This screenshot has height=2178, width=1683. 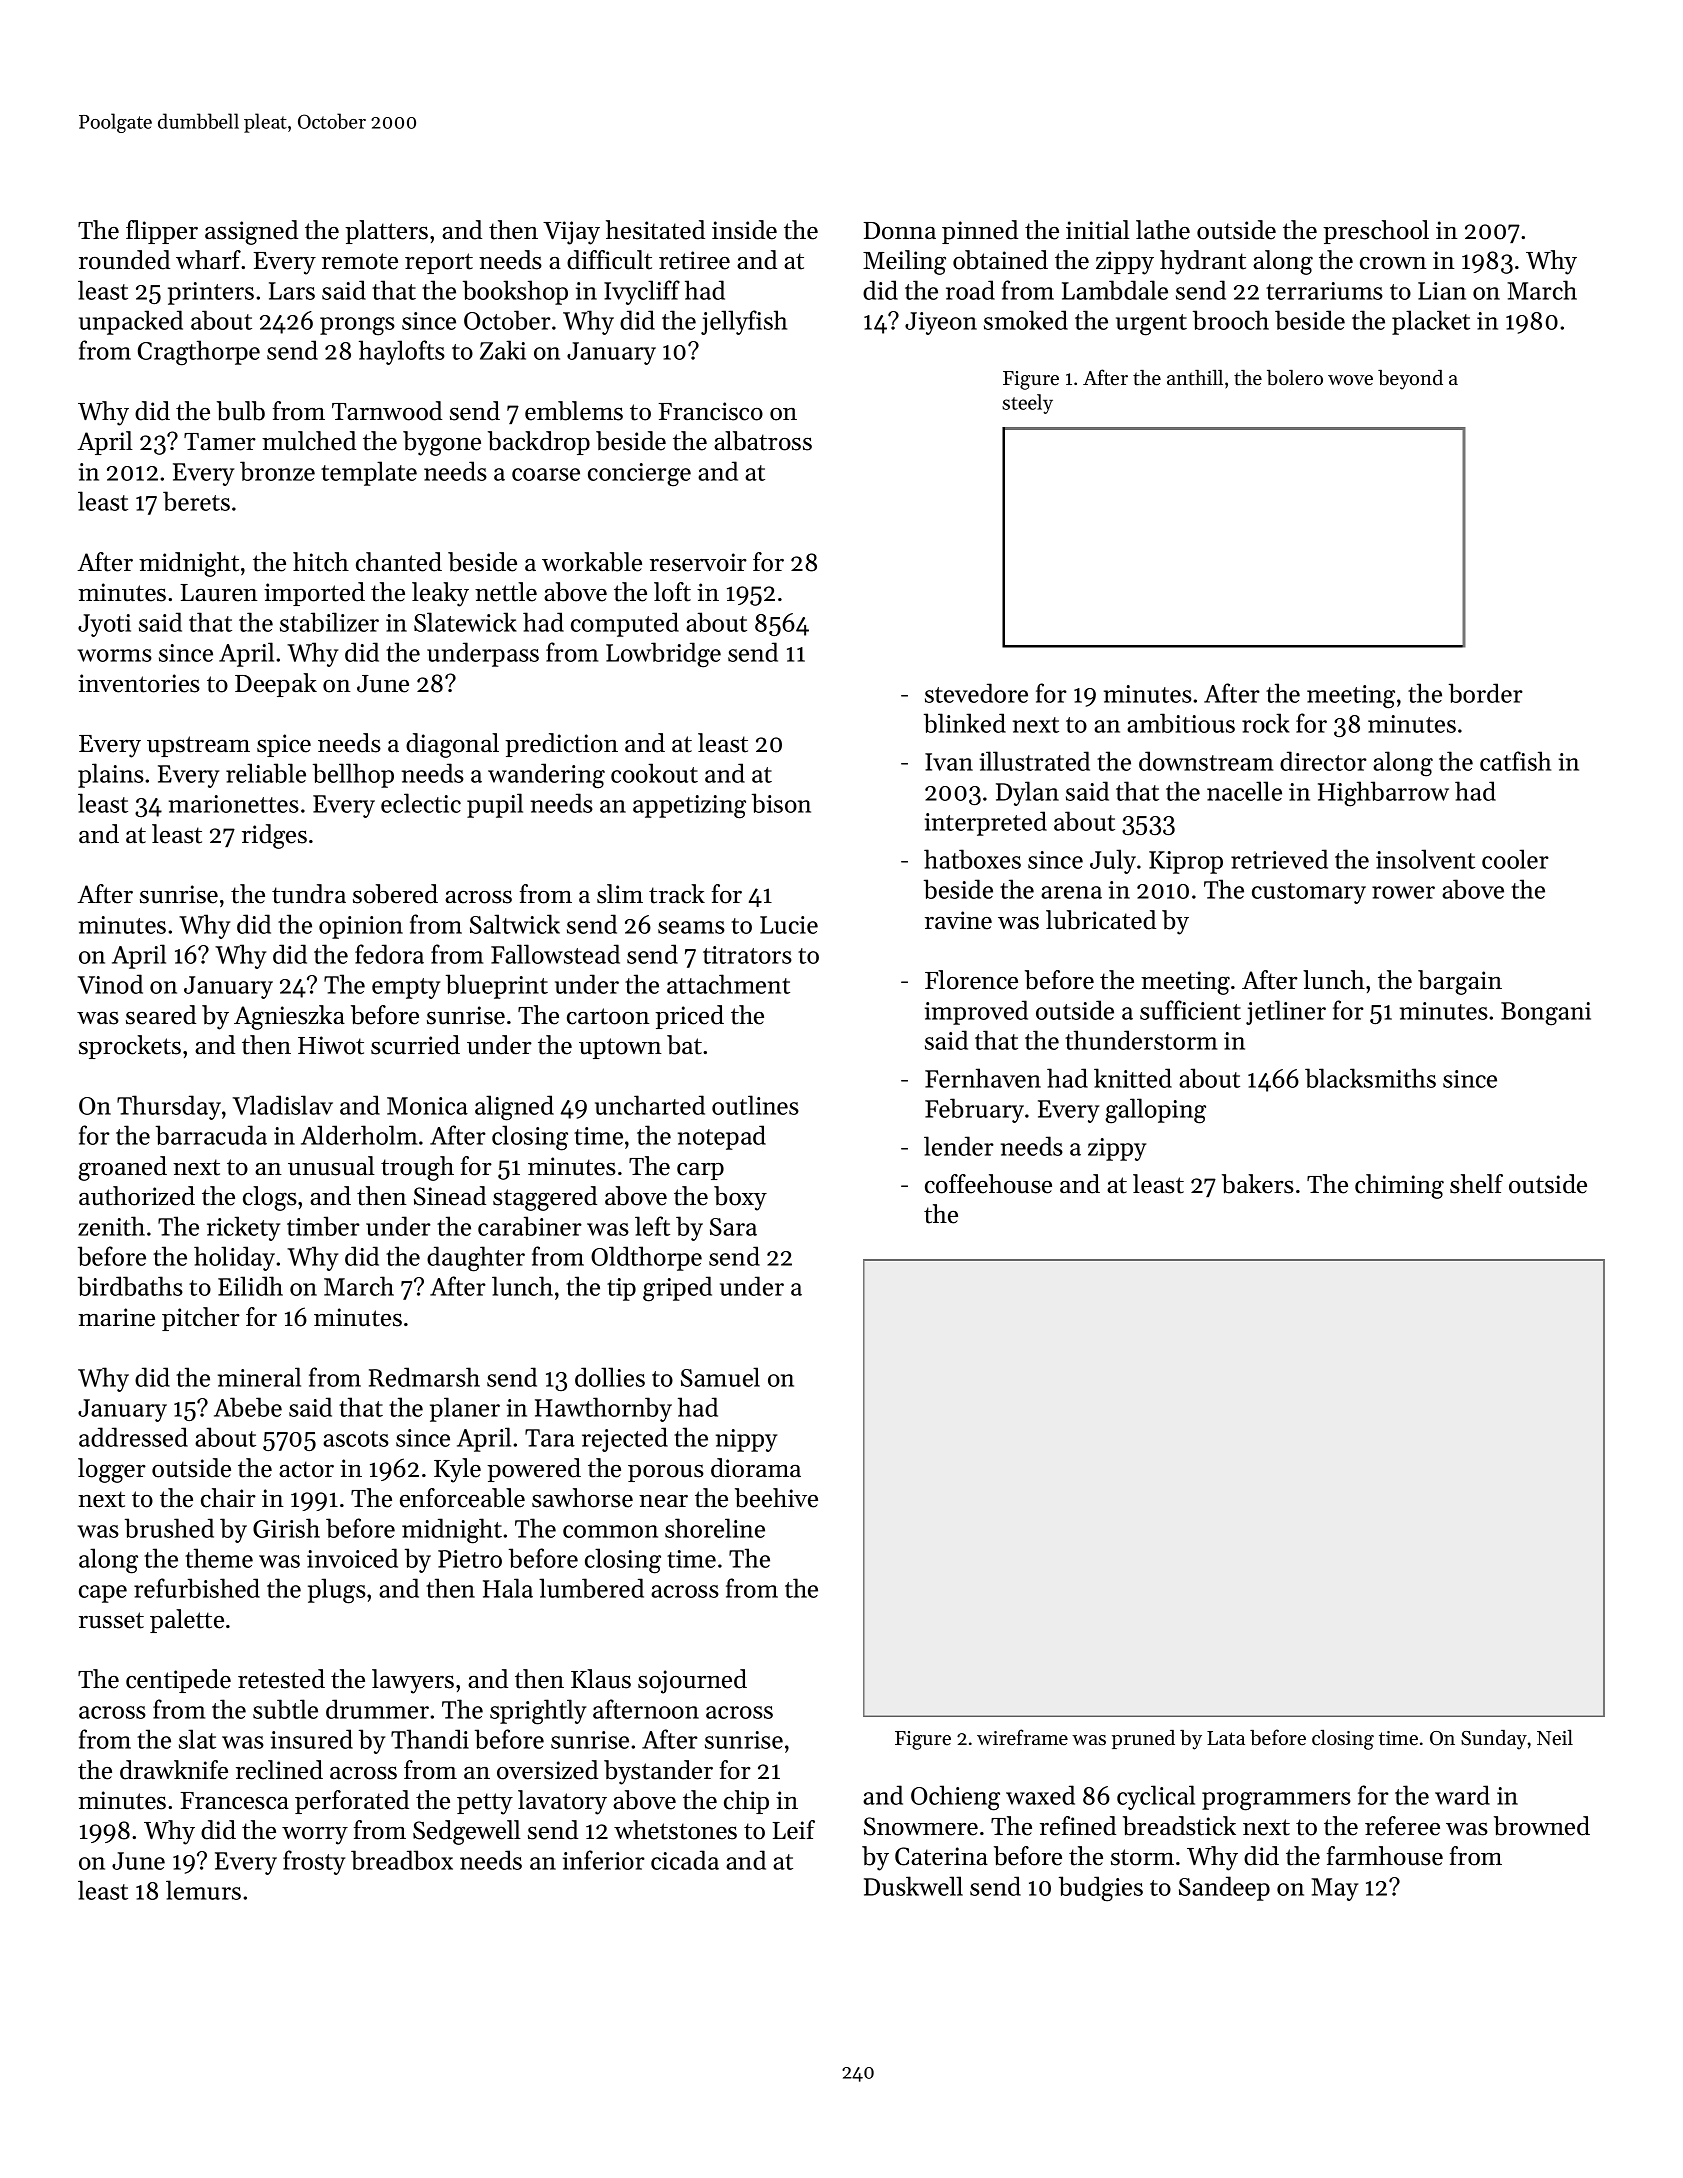 What do you see at coordinates (698, 562) in the screenshot?
I see `reservoir` at bounding box center [698, 562].
